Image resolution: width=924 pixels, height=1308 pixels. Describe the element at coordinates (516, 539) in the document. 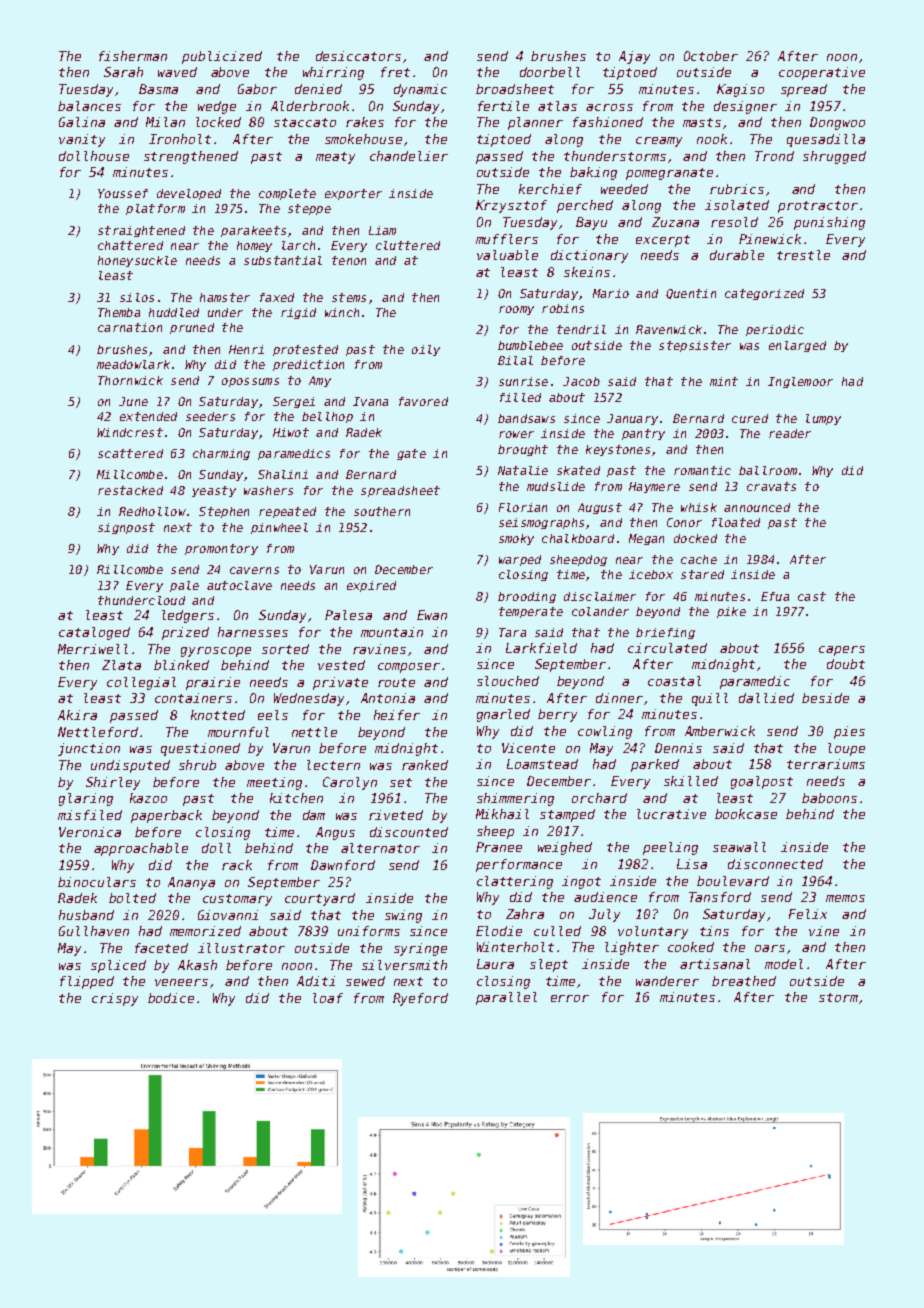

I see `smoky` at that location.
